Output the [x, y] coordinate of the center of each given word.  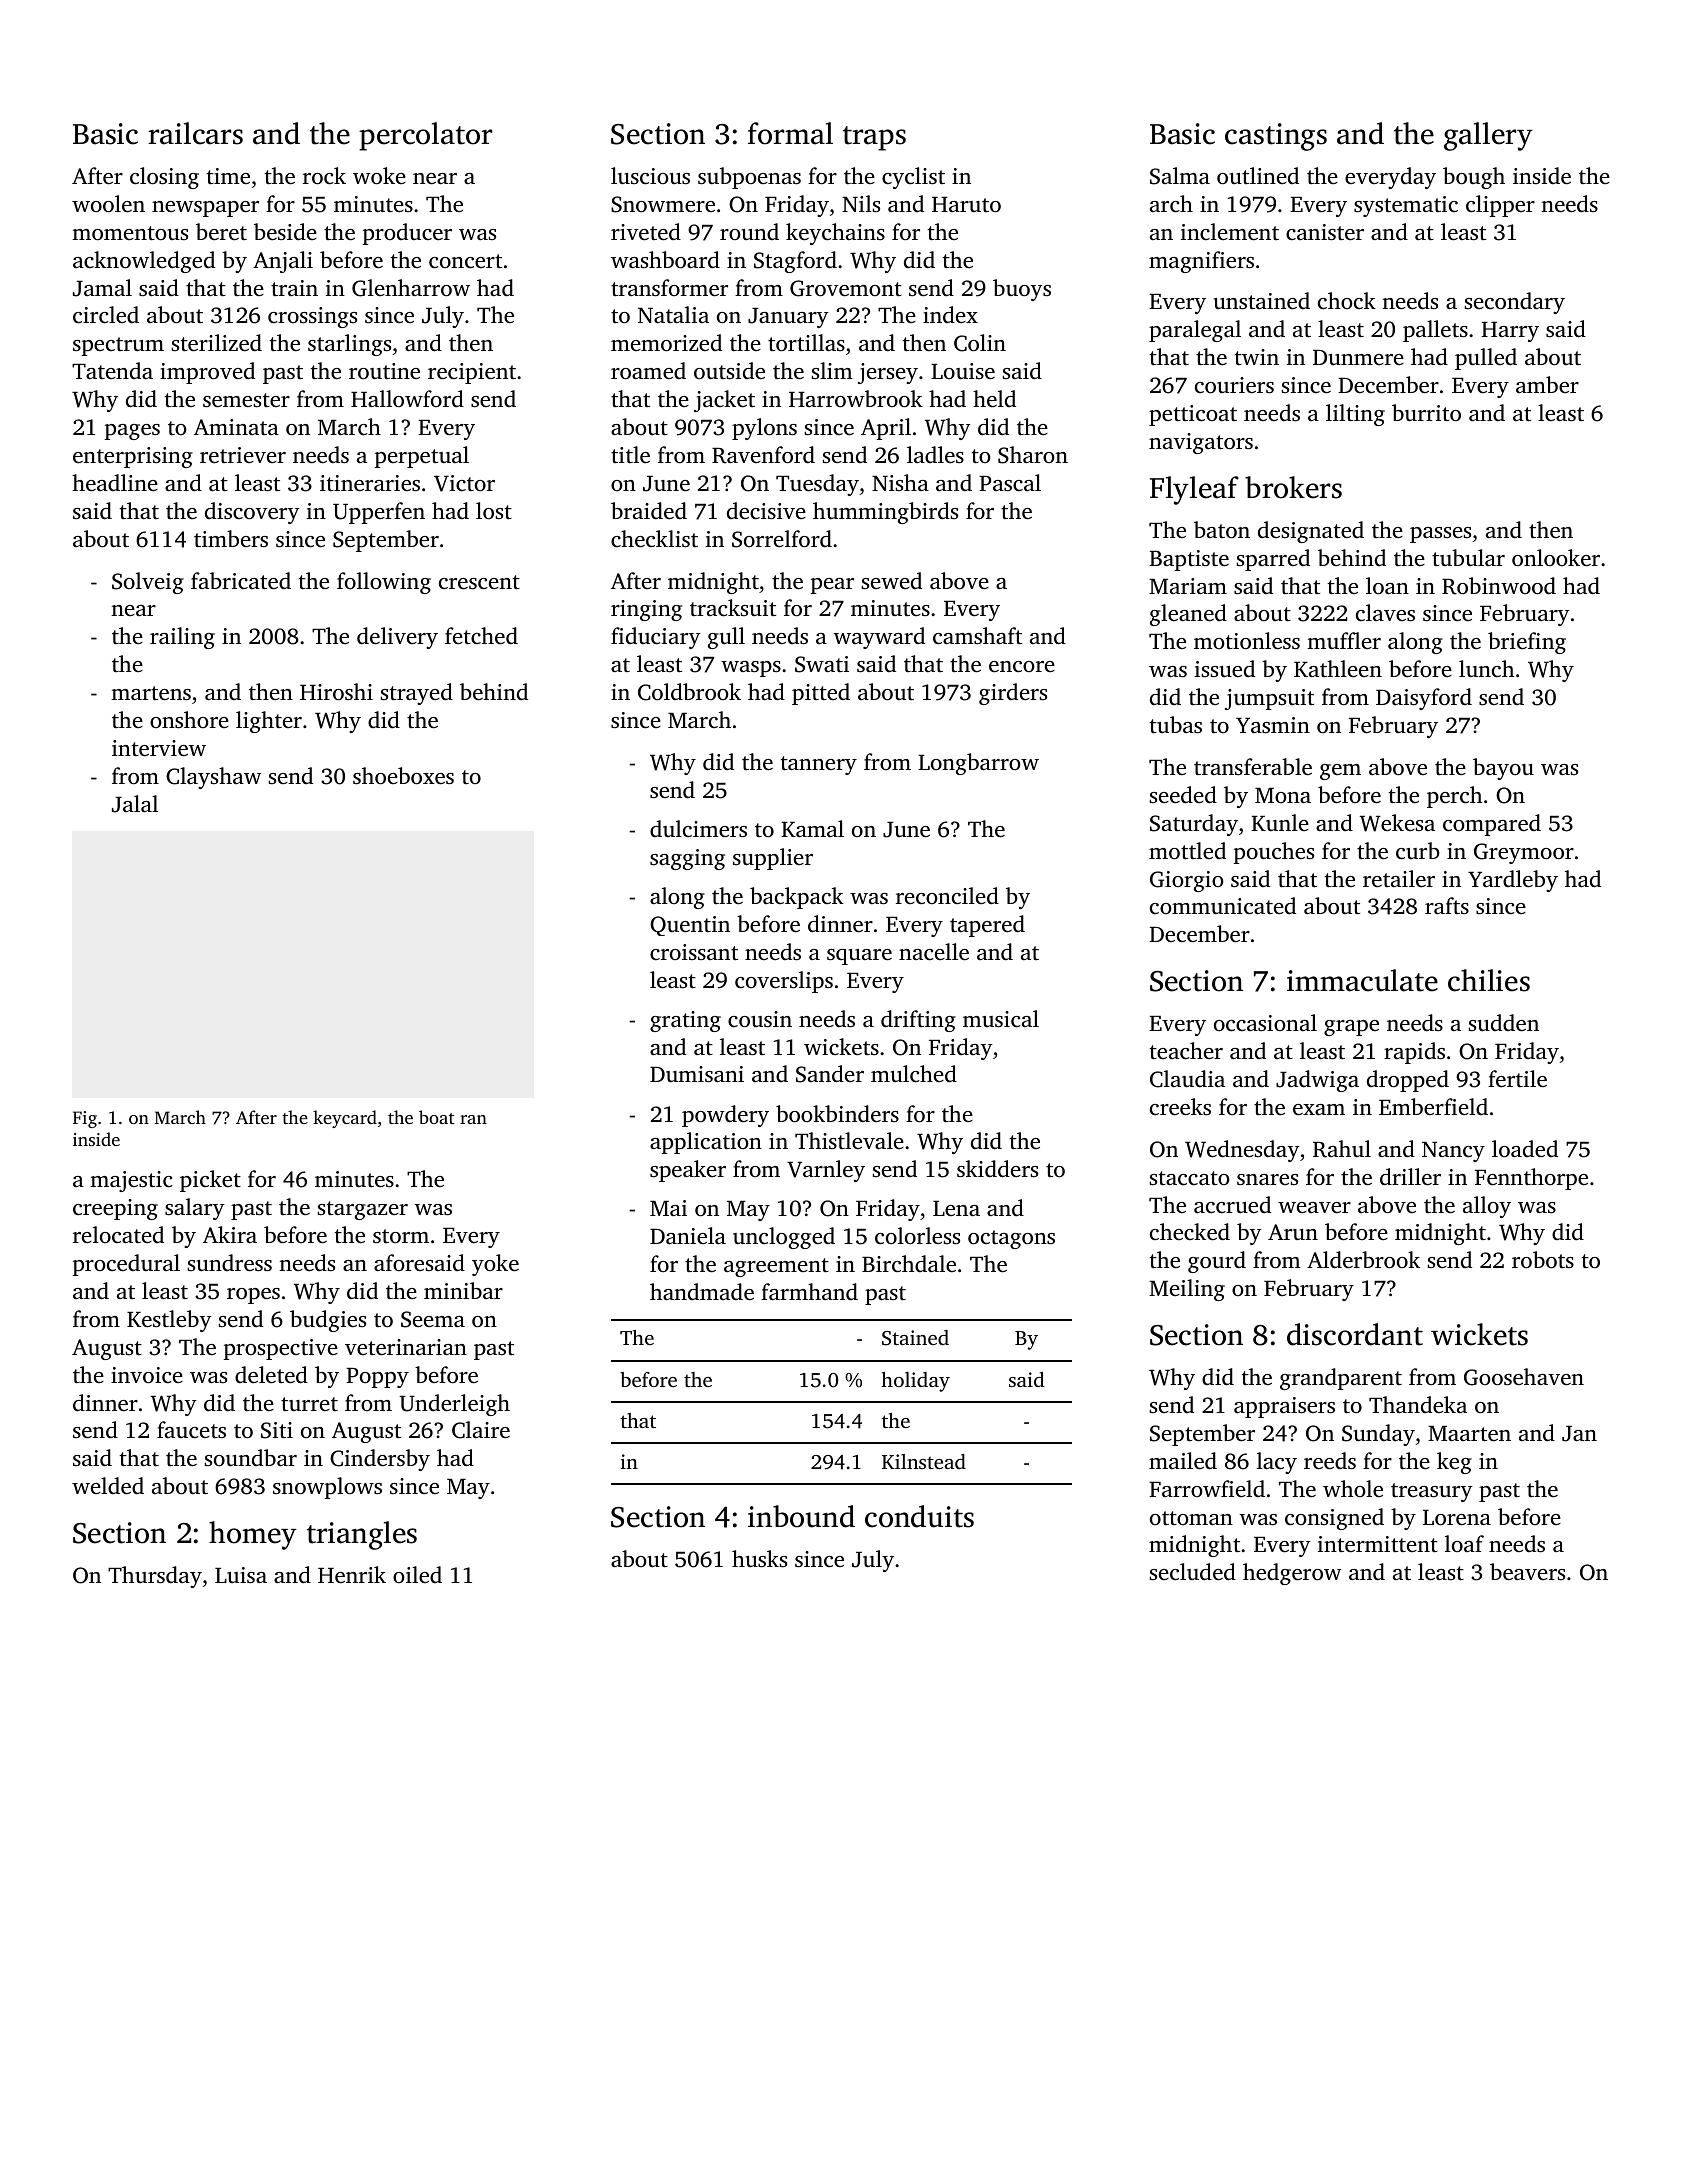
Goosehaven [1524, 1377]
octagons [1011, 1239]
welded [108, 1486]
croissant [694, 952]
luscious [650, 176]
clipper [1500, 206]
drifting [918, 1021]
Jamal [102, 288]
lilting [1355, 415]
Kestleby [169, 1321]
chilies [1489, 980]
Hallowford [407, 399]
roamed [648, 370]
